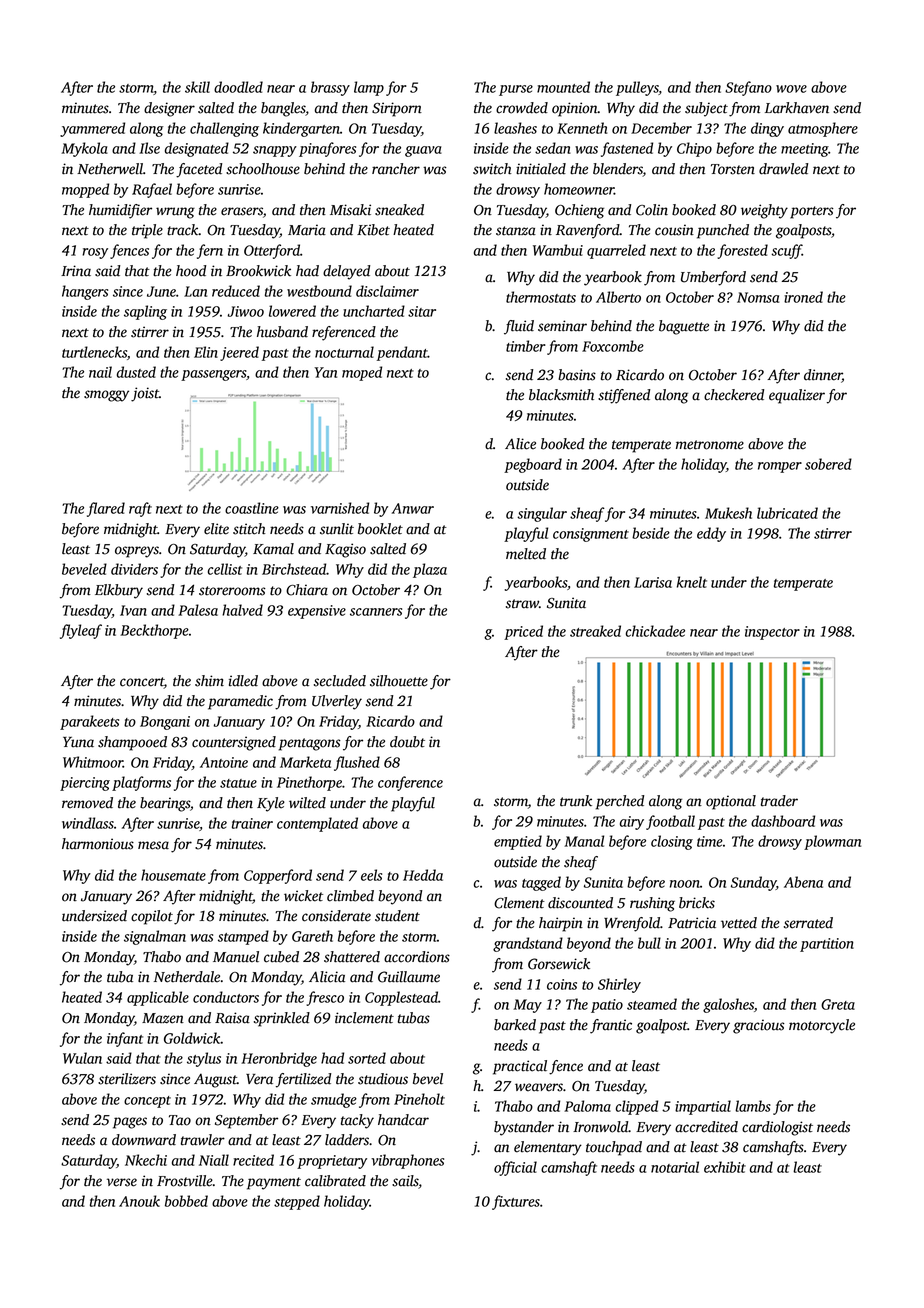  Describe the element at coordinates (516, 1202) in the screenshot. I see `fixtures` at that location.
